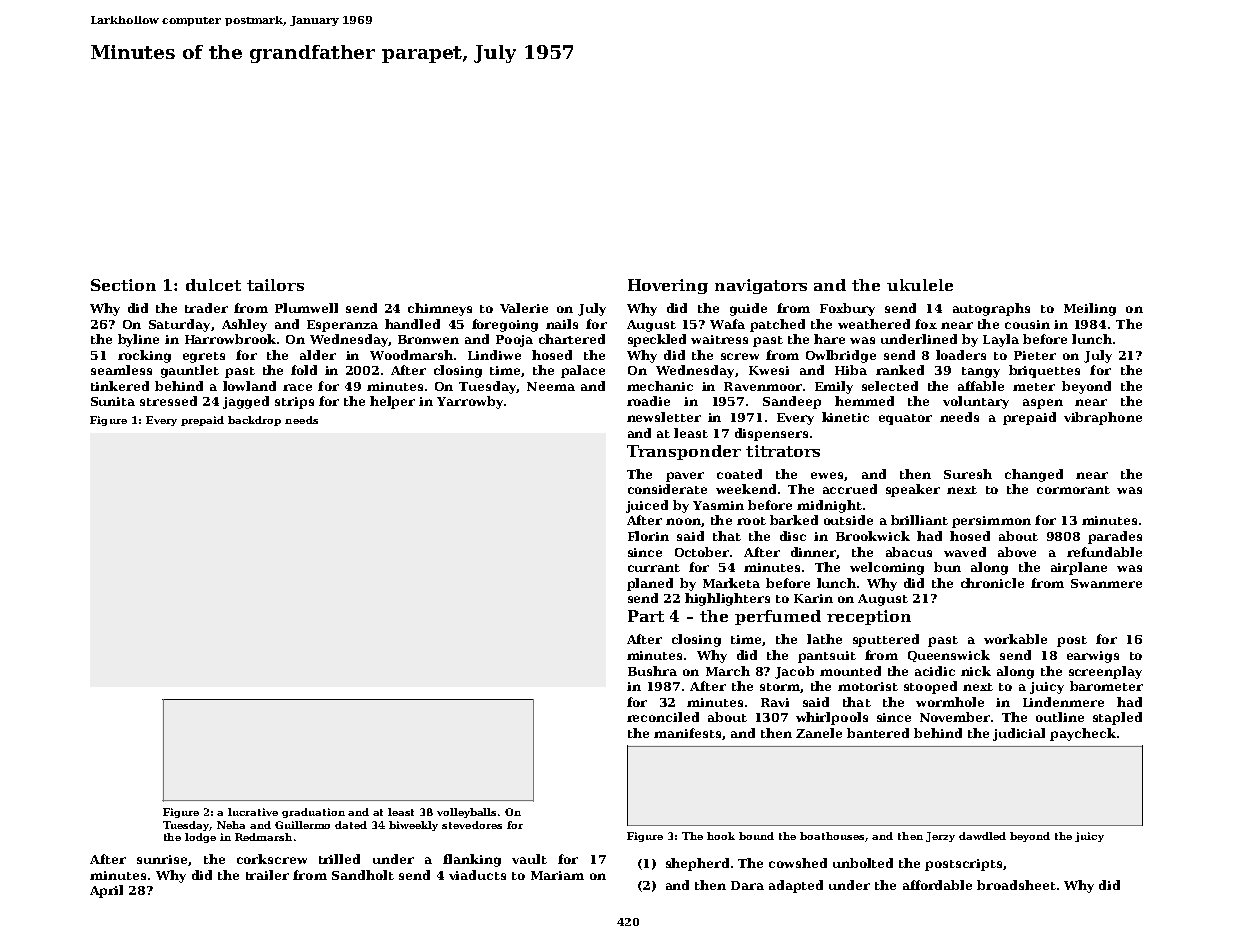 This image has height=952, width=1233. I want to click on lathe, so click(824, 639).
